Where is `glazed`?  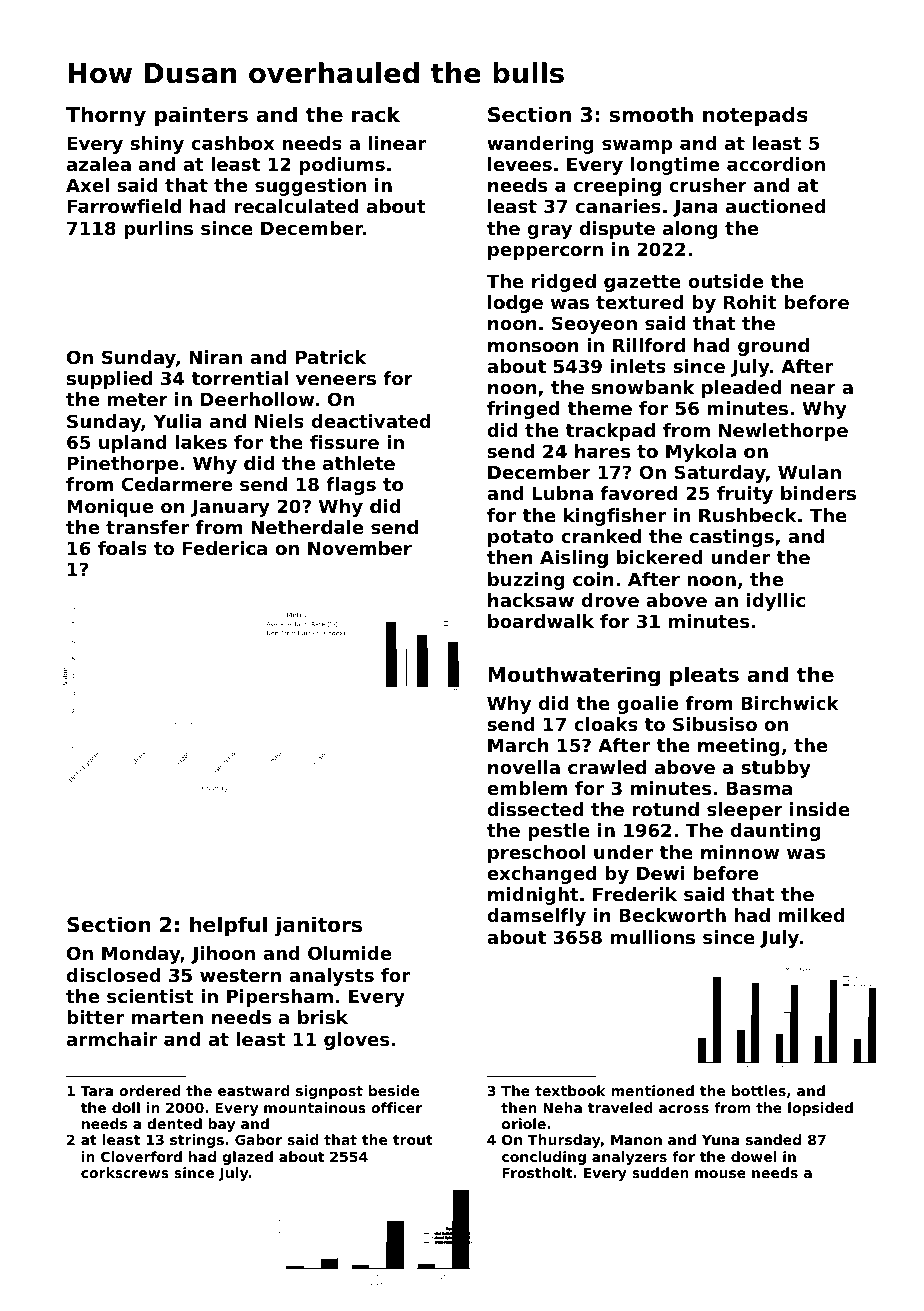
glazed is located at coordinates (247, 1158).
